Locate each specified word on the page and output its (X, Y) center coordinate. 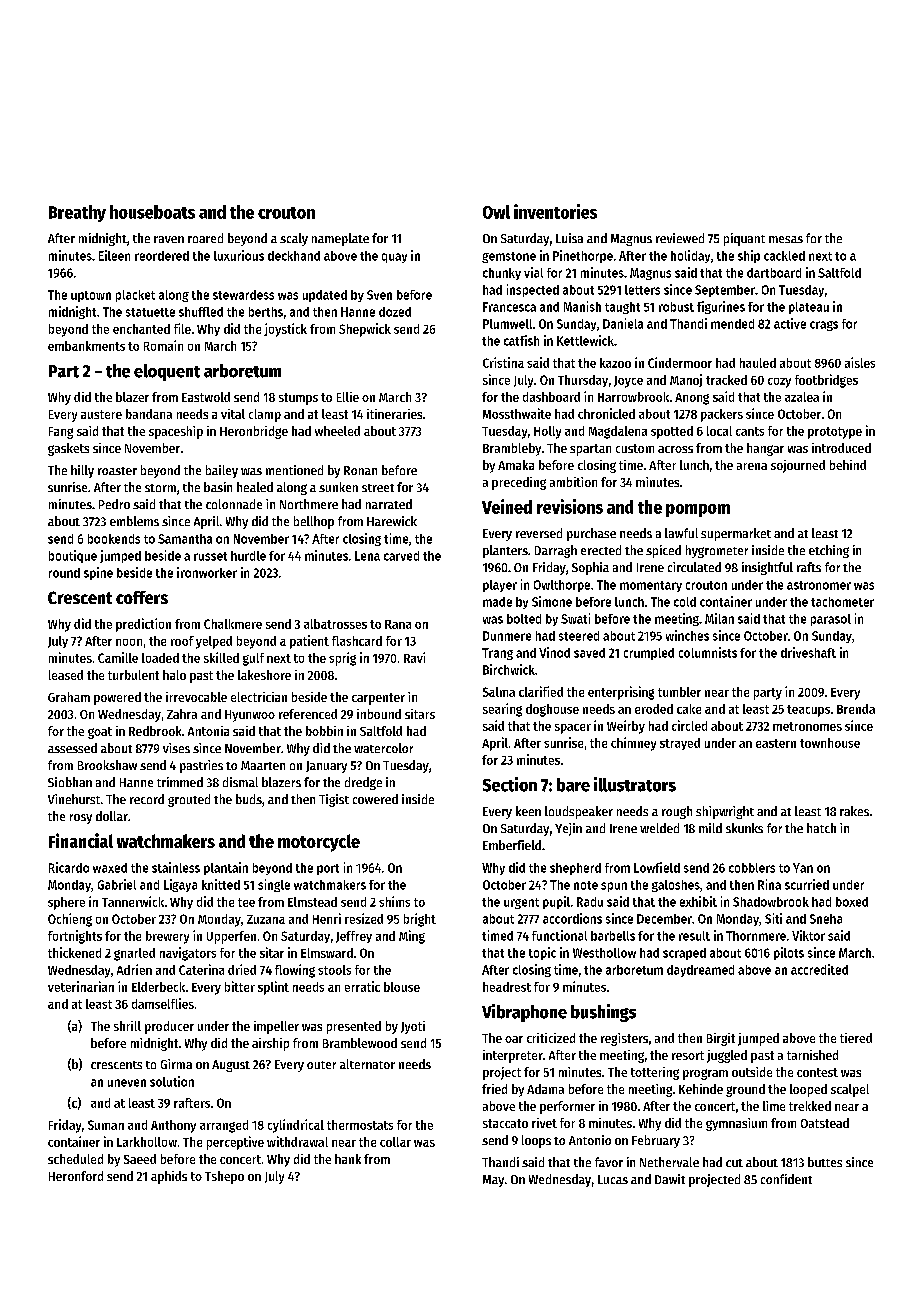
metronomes (807, 726)
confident (786, 1179)
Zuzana (266, 919)
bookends (114, 539)
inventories (555, 211)
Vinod (554, 652)
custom (635, 448)
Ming (412, 937)
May (493, 1181)
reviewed (680, 238)
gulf (253, 659)
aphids (169, 1177)
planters (505, 551)
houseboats (152, 212)
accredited (819, 969)
